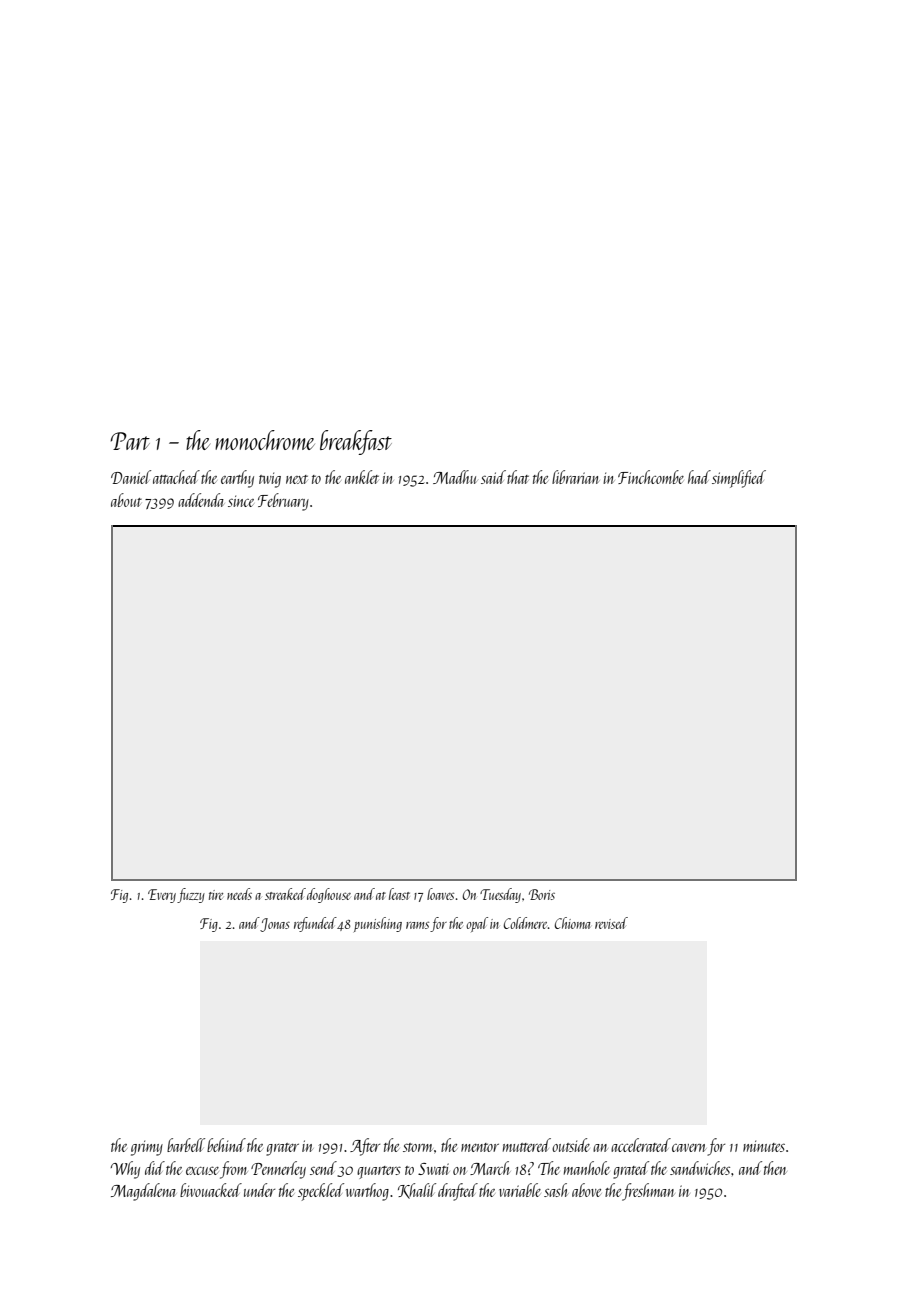 This image has height=1316, width=908. I want to click on accelerated, so click(641, 1145).
